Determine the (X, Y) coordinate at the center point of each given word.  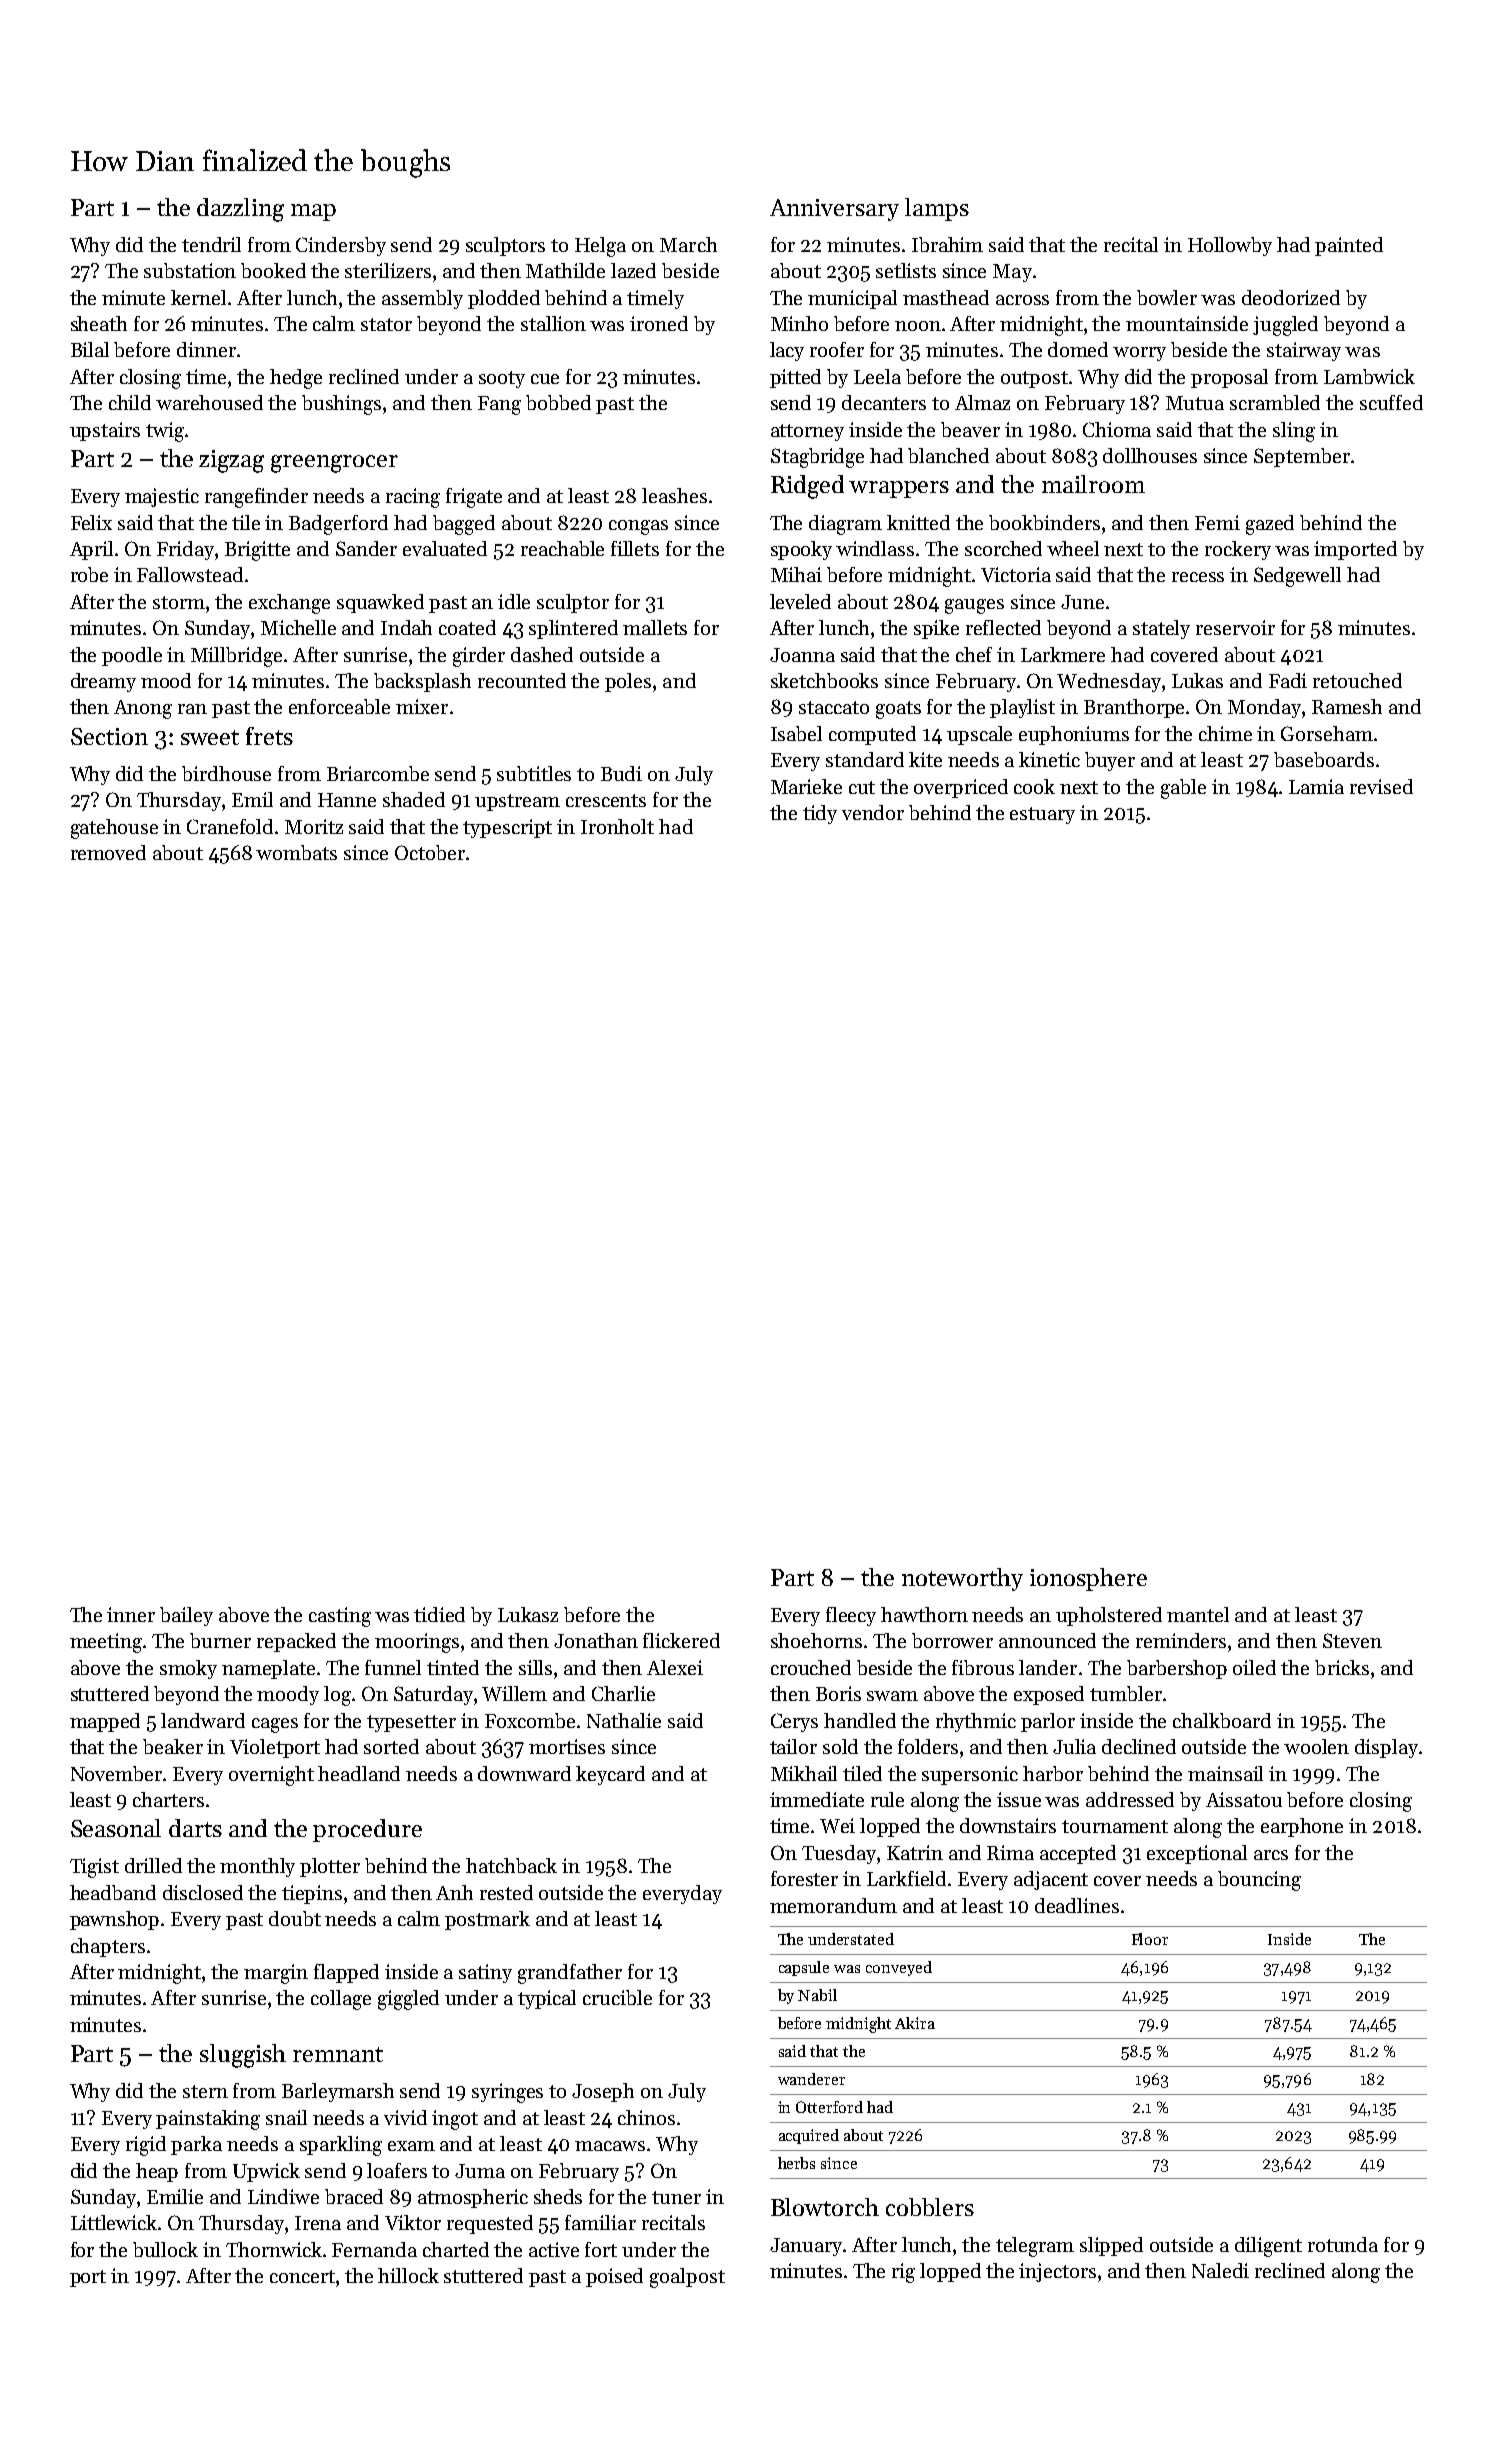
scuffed (1391, 402)
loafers (397, 2170)
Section (109, 736)
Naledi (1220, 2270)
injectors (1057, 2272)
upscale (979, 735)
